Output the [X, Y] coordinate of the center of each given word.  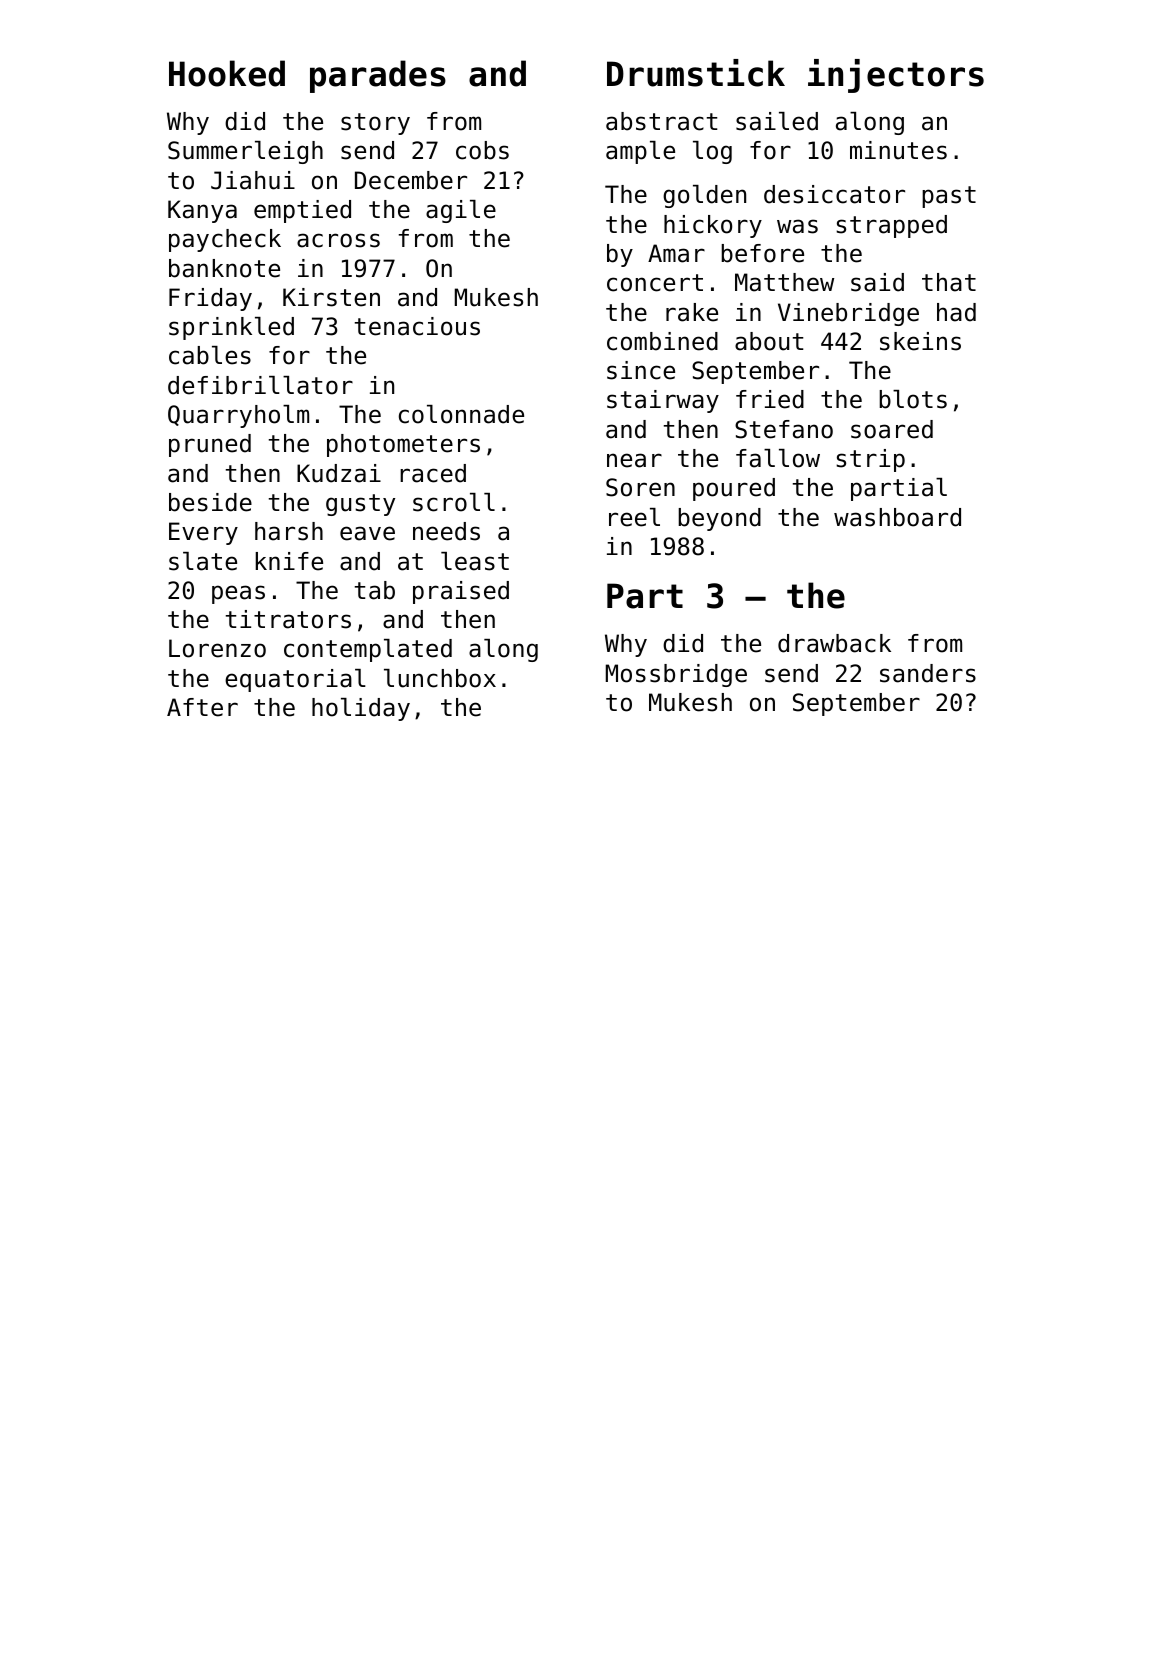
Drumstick [696, 73]
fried [770, 399]
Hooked [227, 73]
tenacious [417, 326]
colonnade [461, 414]
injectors [896, 76]
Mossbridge [676, 675]
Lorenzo [217, 648]
